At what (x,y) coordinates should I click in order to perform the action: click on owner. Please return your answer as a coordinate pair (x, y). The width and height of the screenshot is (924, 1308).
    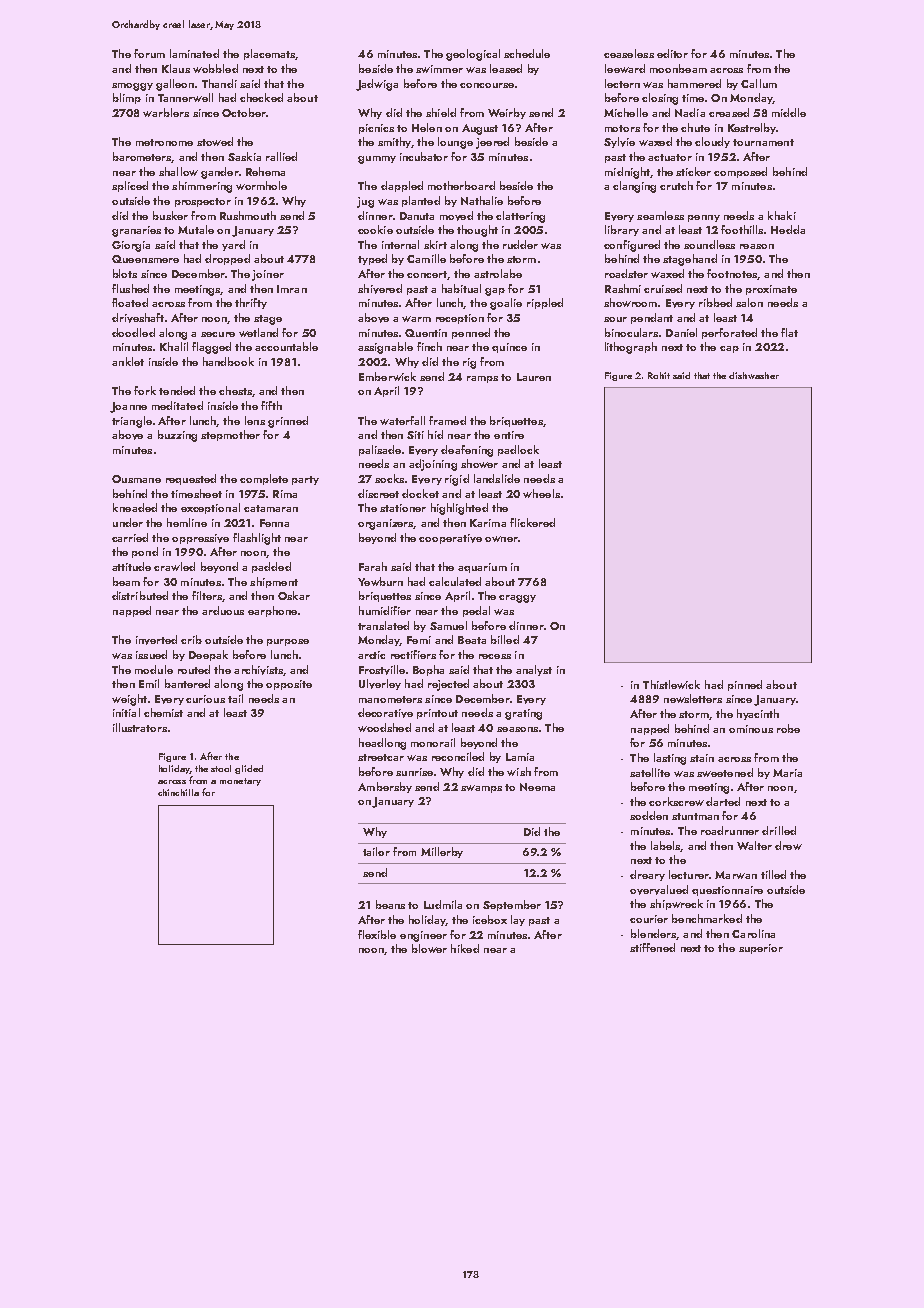
    Looking at the image, I should click on (501, 539).
